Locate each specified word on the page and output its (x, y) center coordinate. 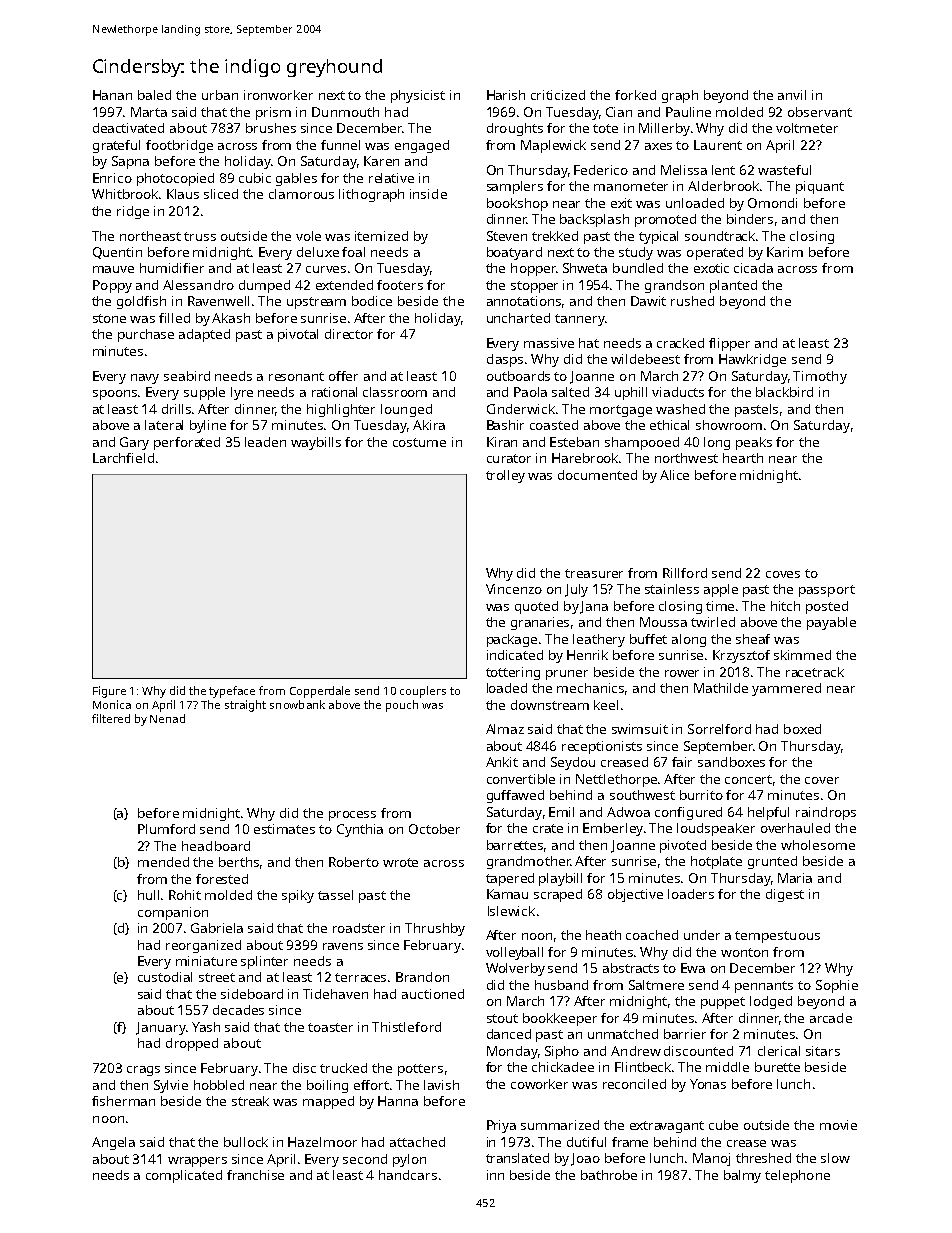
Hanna (398, 1101)
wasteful (784, 170)
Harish (506, 95)
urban (220, 95)
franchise (255, 1175)
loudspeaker (716, 829)
